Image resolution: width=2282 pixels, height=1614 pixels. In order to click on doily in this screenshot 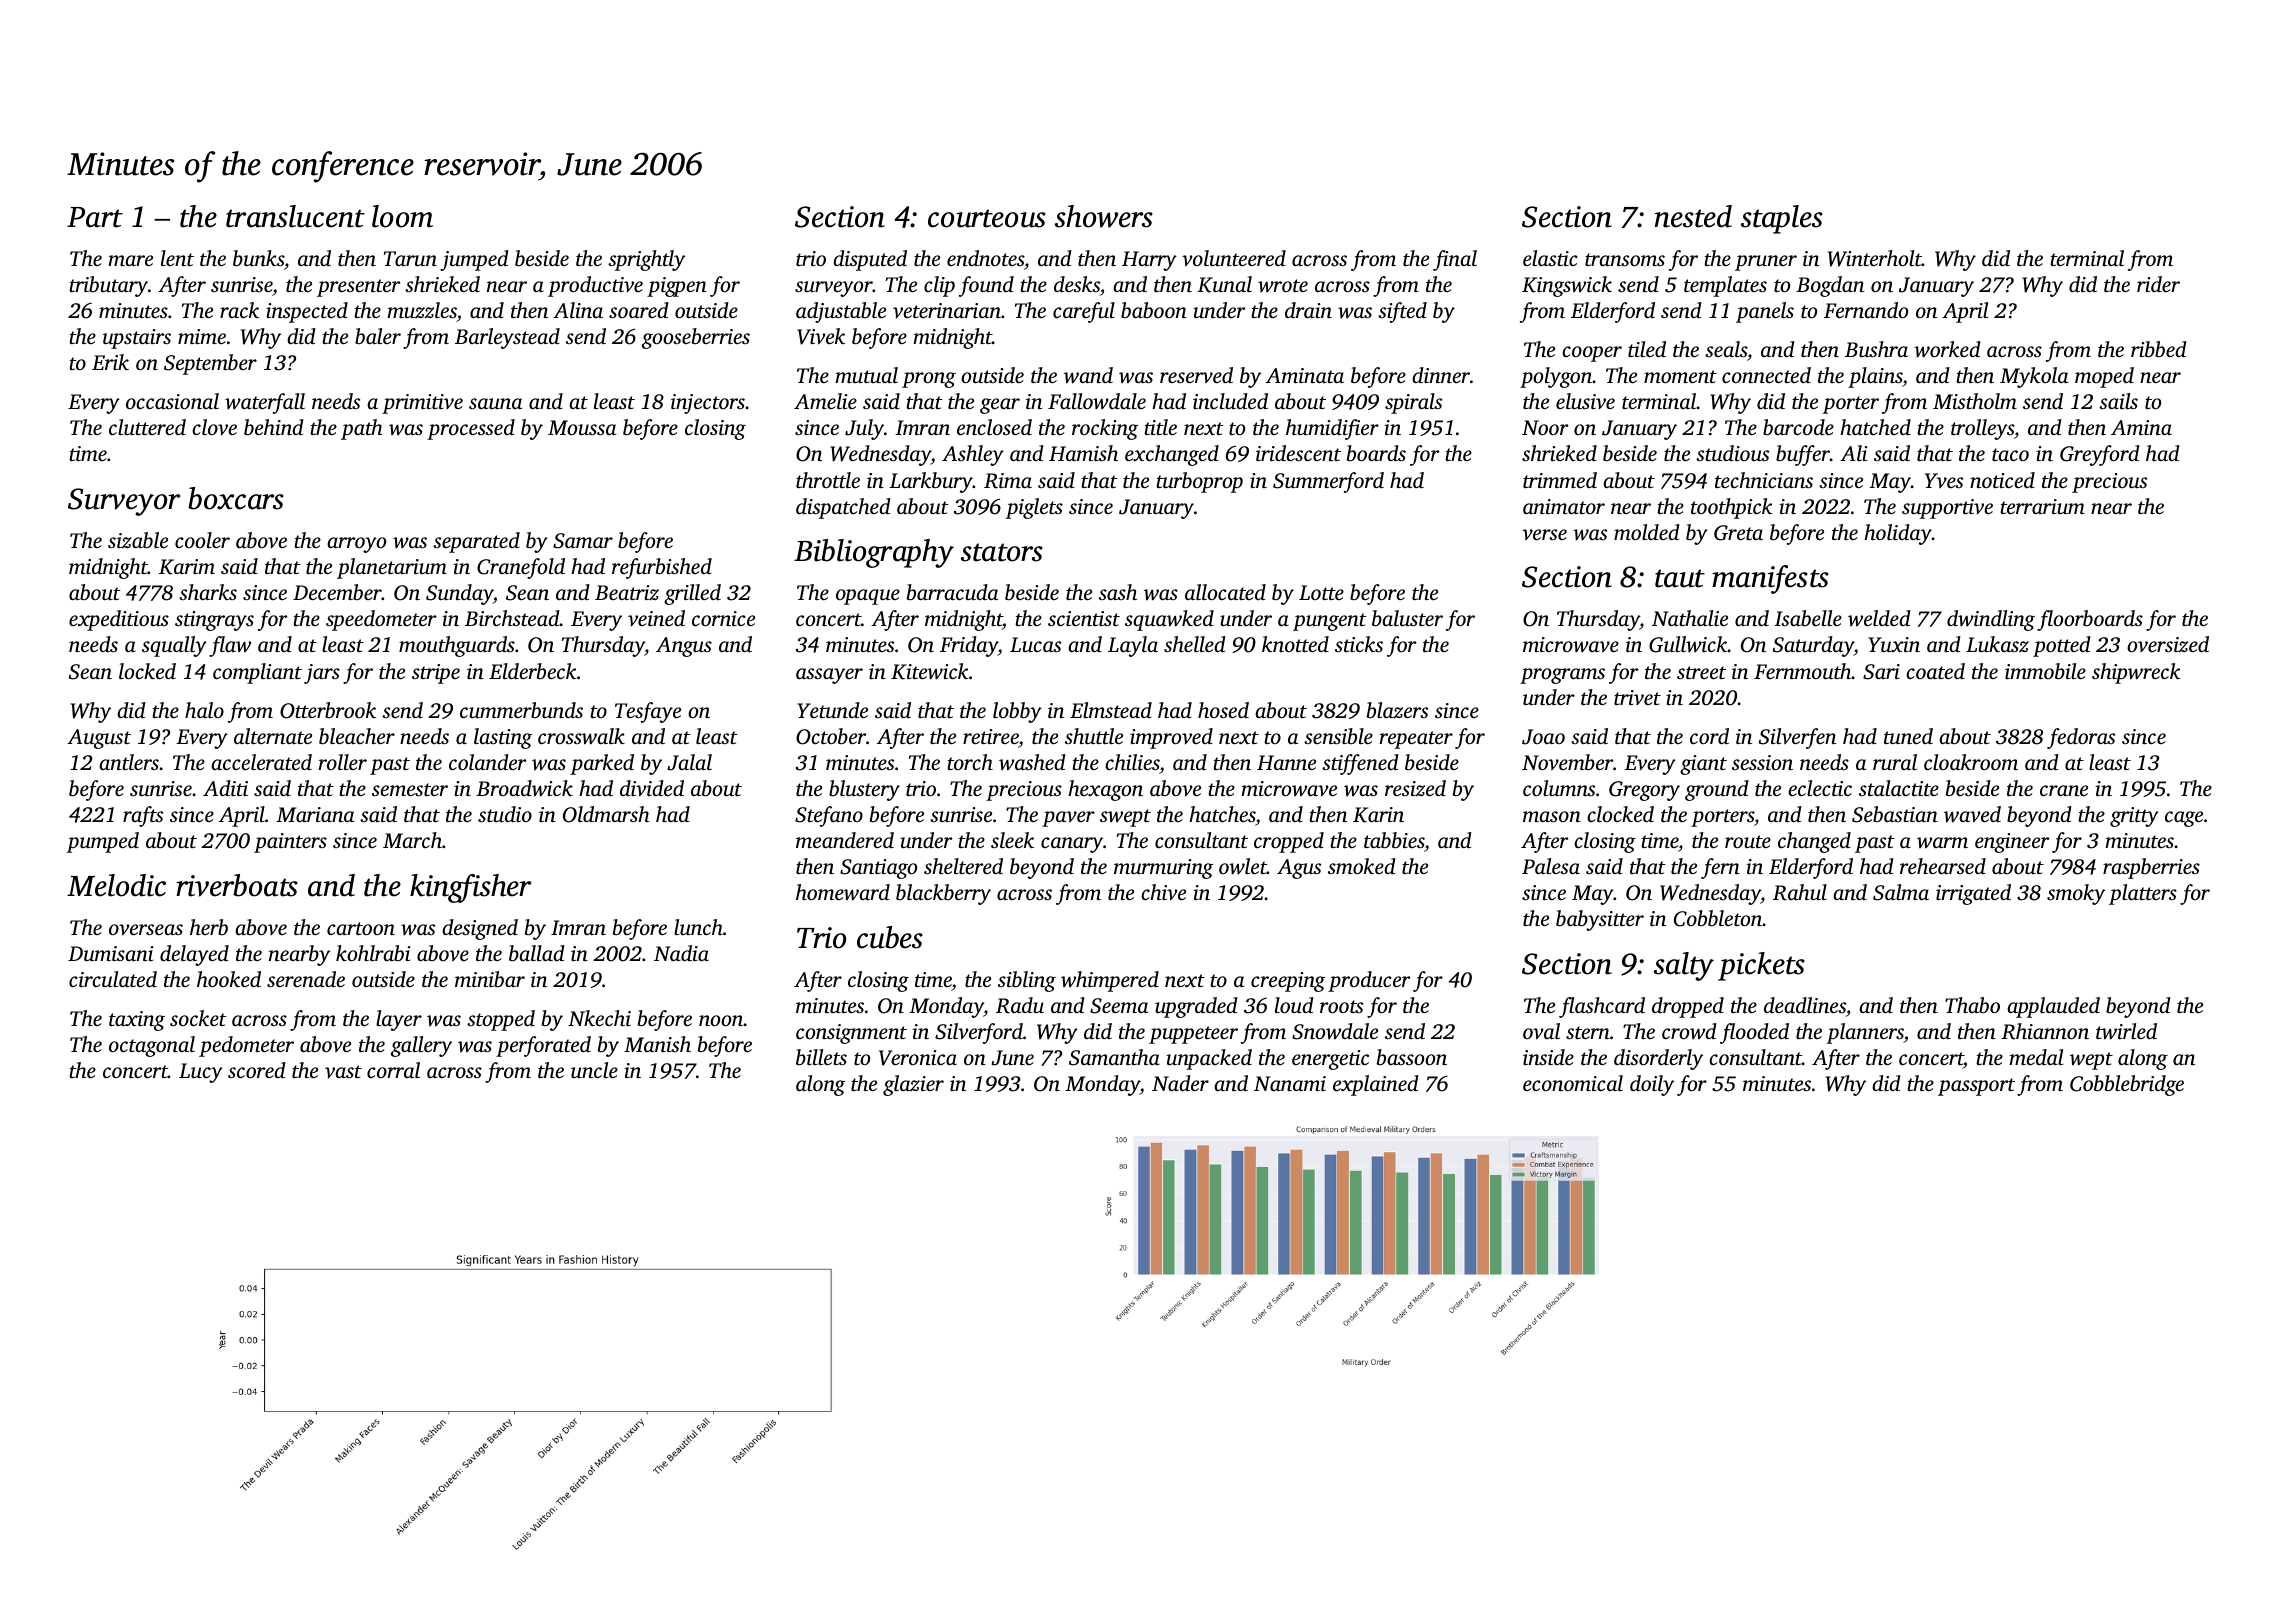, I will do `click(1652, 1085)`.
